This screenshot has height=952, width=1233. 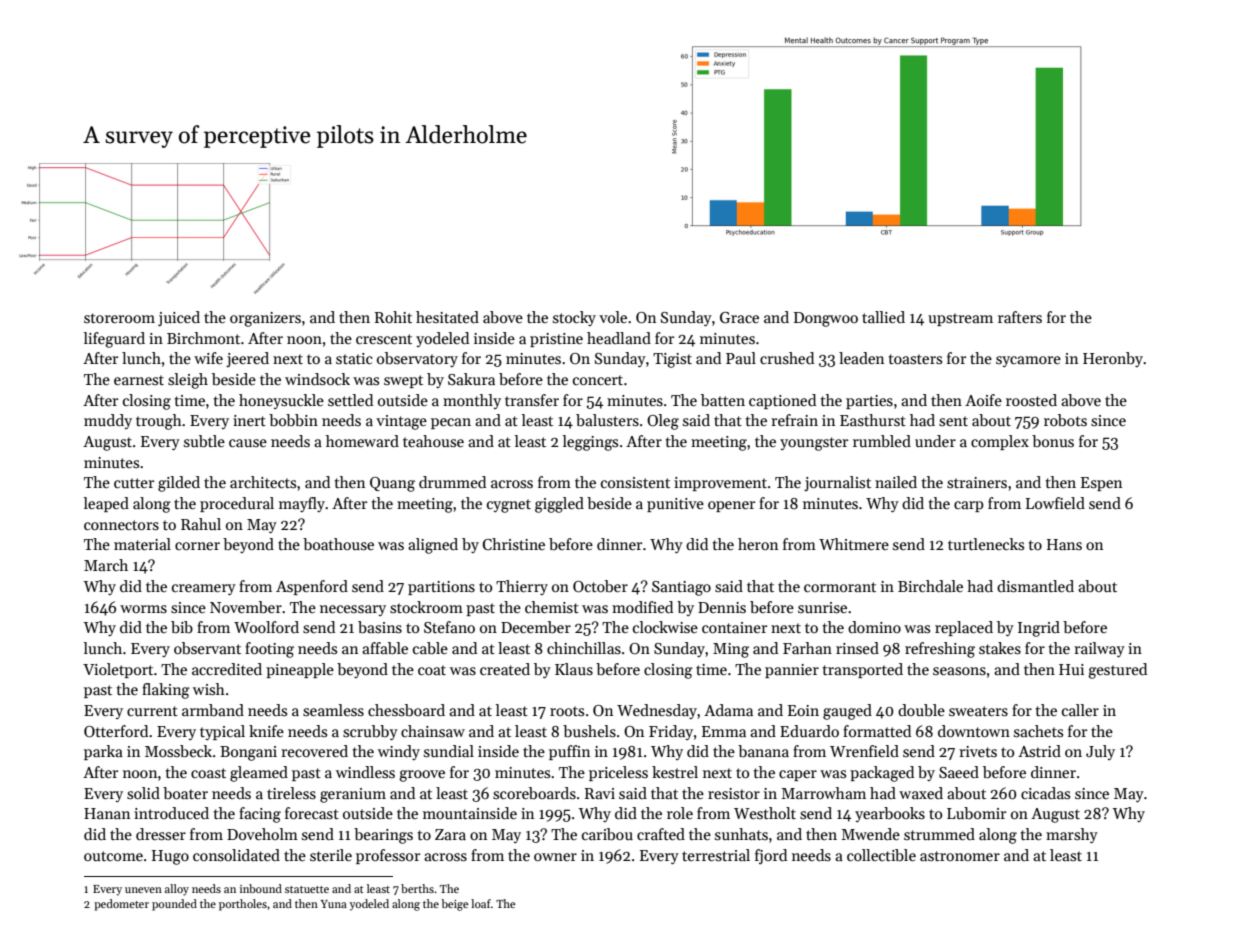 I want to click on stakes, so click(x=1000, y=648).
